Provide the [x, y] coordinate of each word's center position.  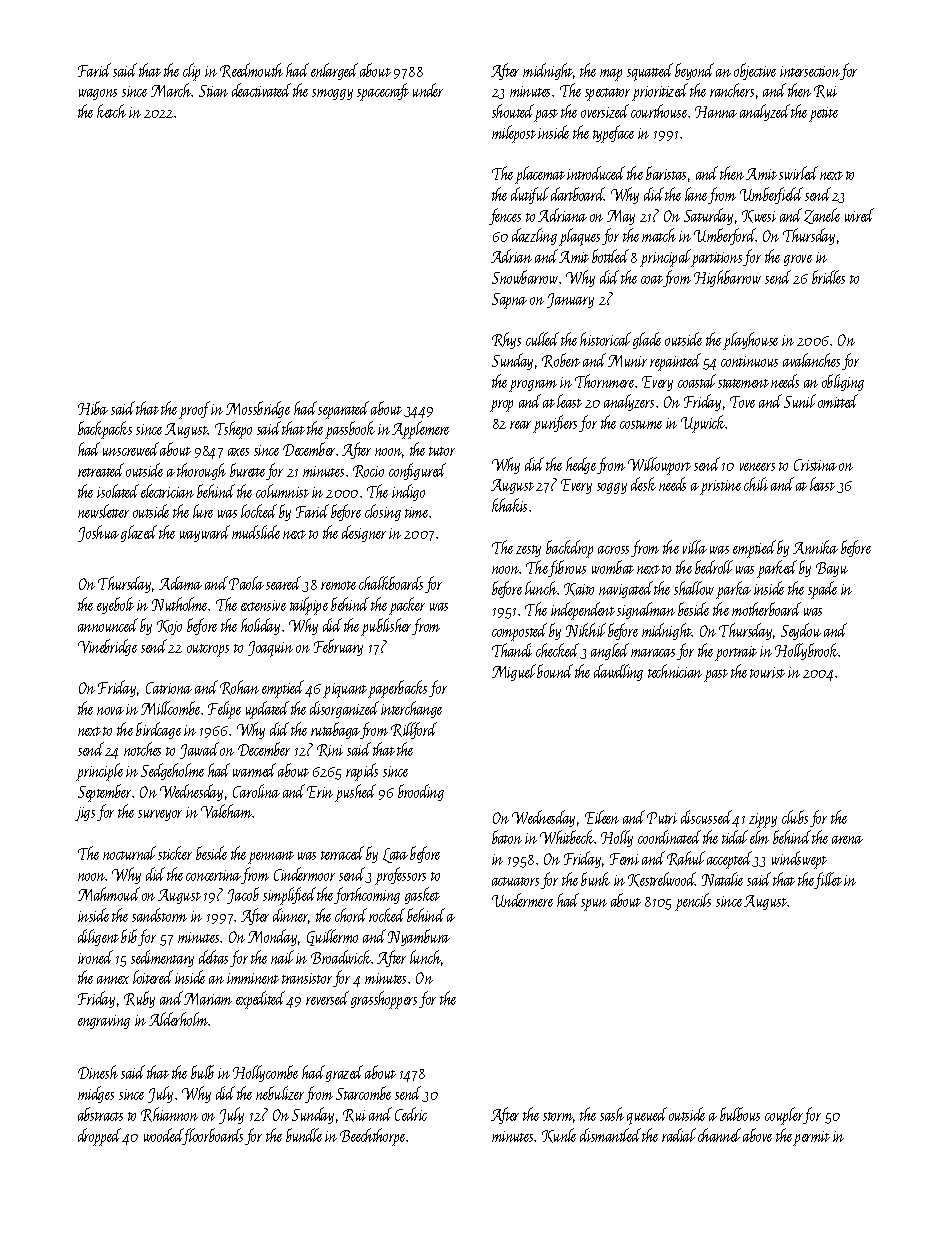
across [613, 550]
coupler [784, 1116]
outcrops [208, 650]
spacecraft [383, 92]
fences [505, 216]
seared [283, 583]
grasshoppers [384, 1000]
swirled [798, 173]
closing [383, 512]
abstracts [100, 1114]
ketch [111, 111]
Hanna [716, 112]
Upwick [703, 424]
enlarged [334, 71]
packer [407, 606]
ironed [95, 957]
